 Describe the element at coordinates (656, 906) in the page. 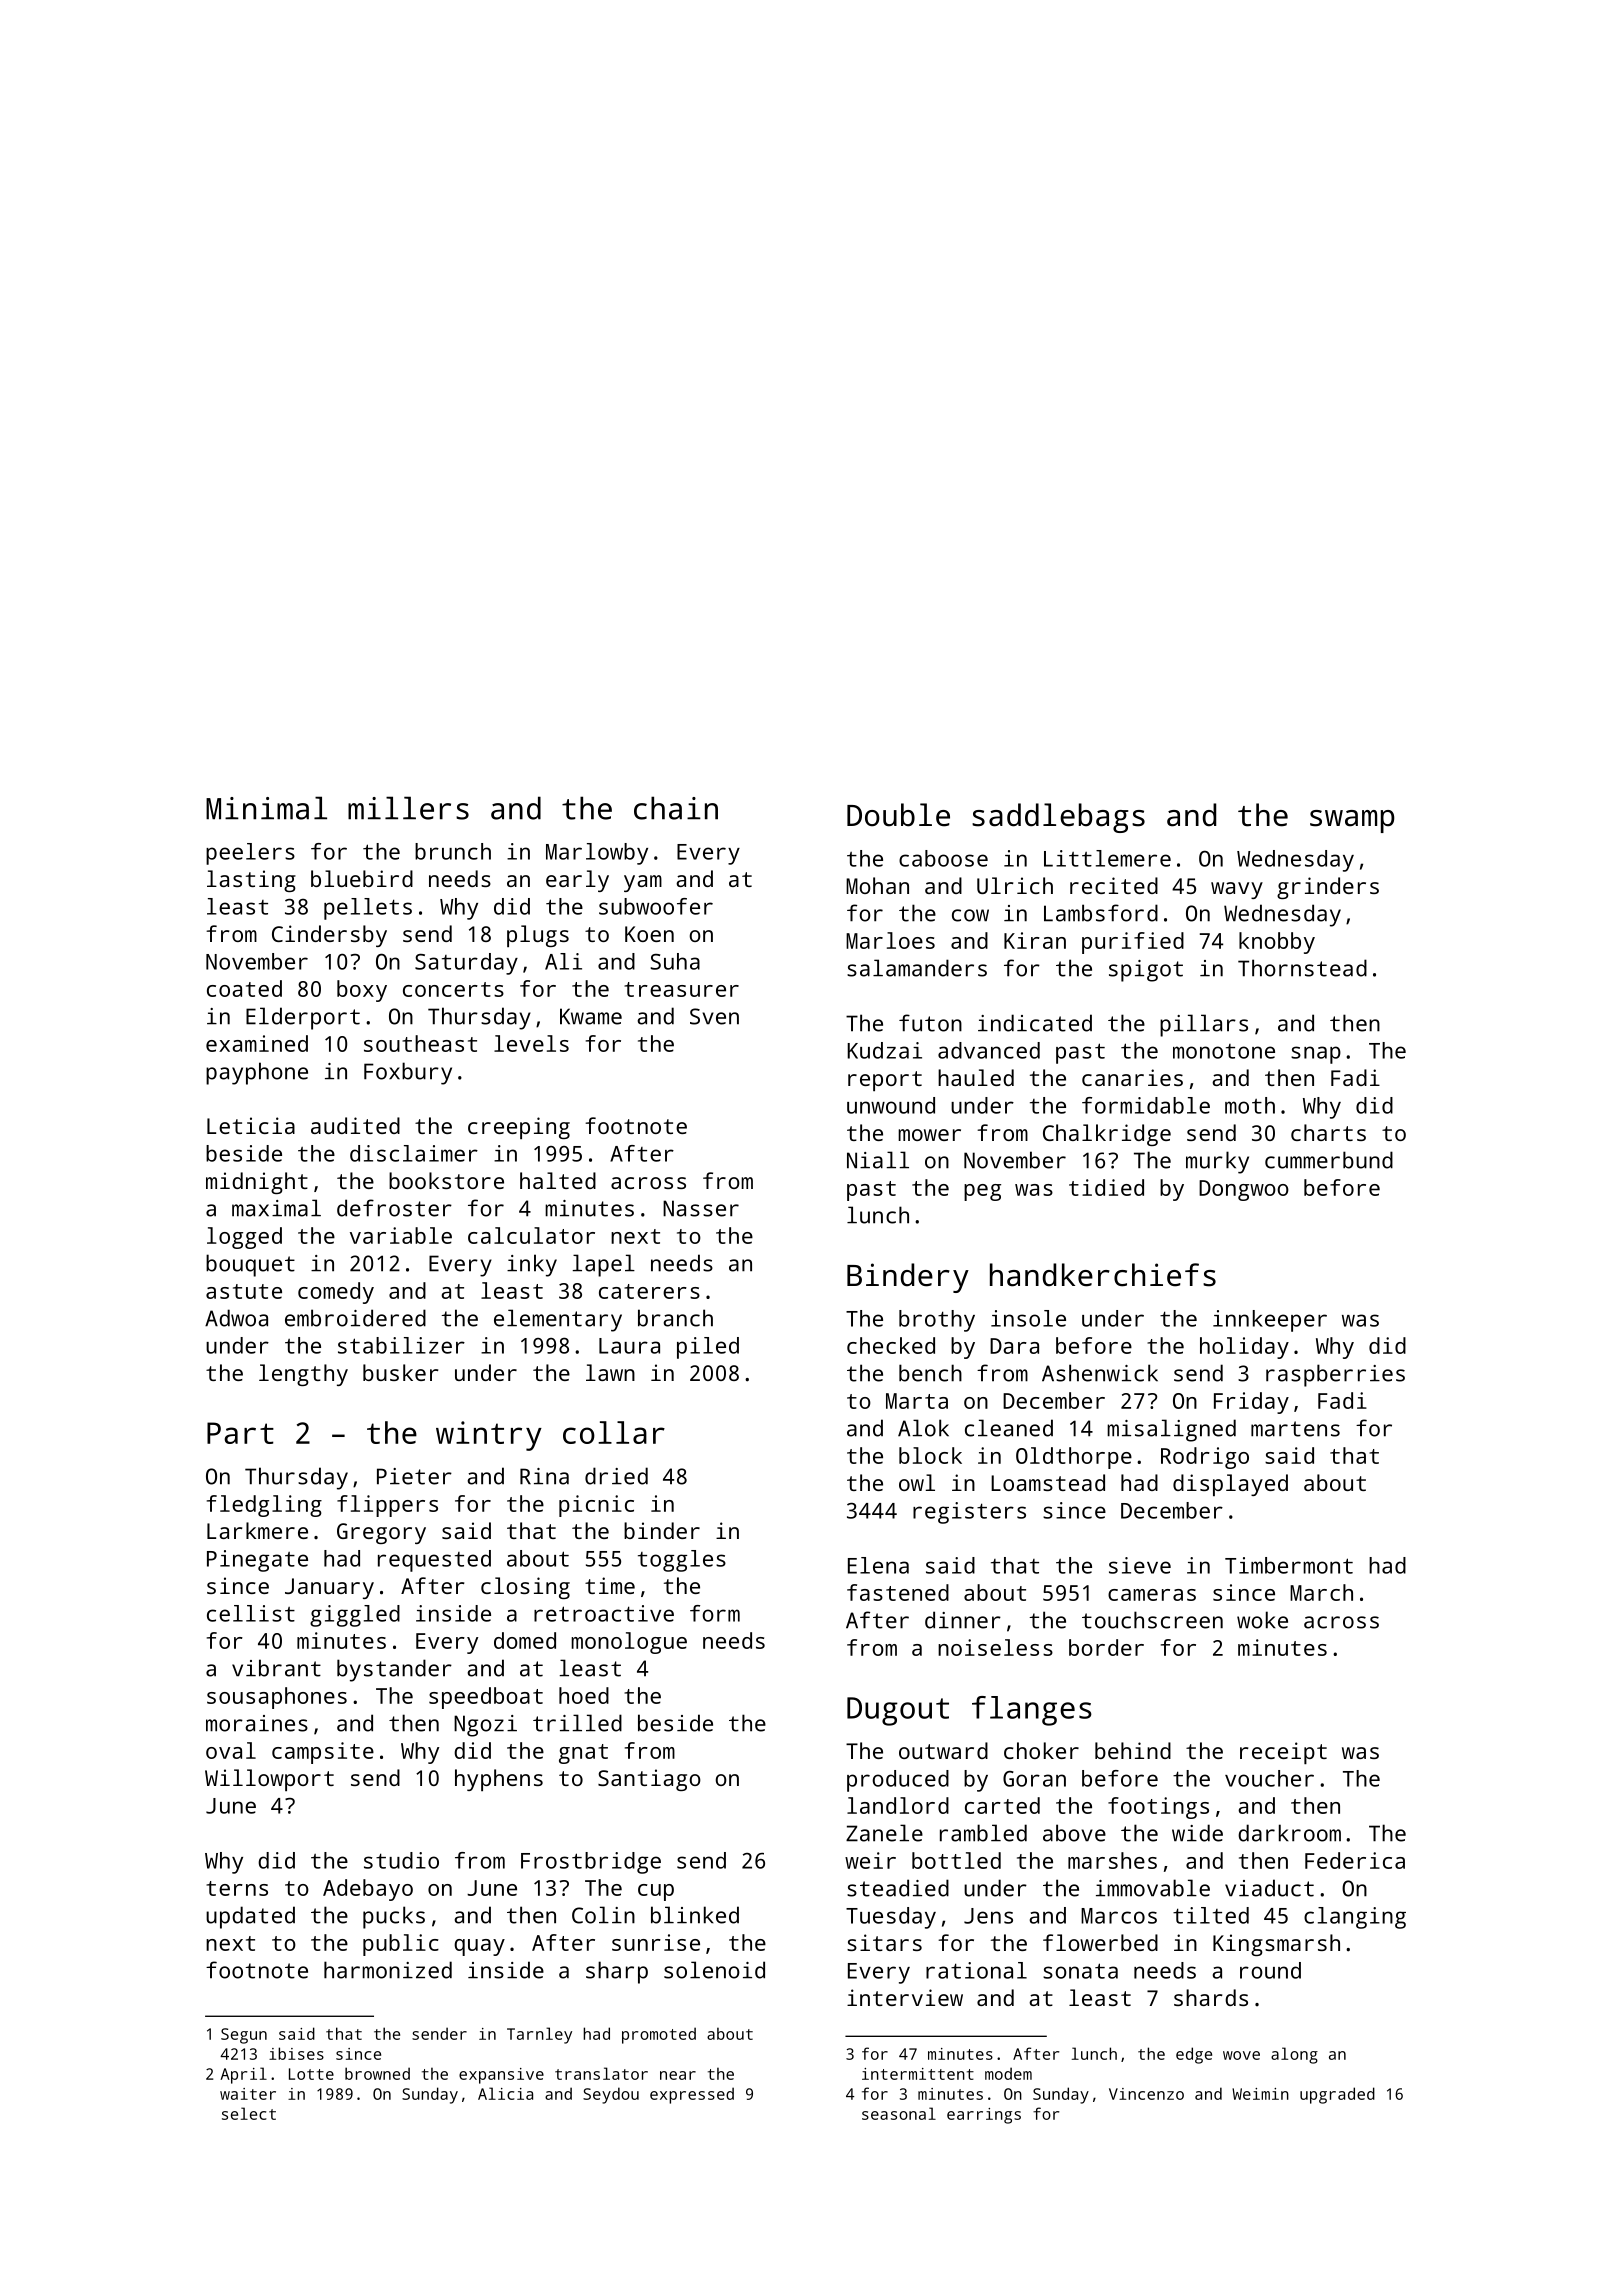

I see `subwoofer` at that location.
